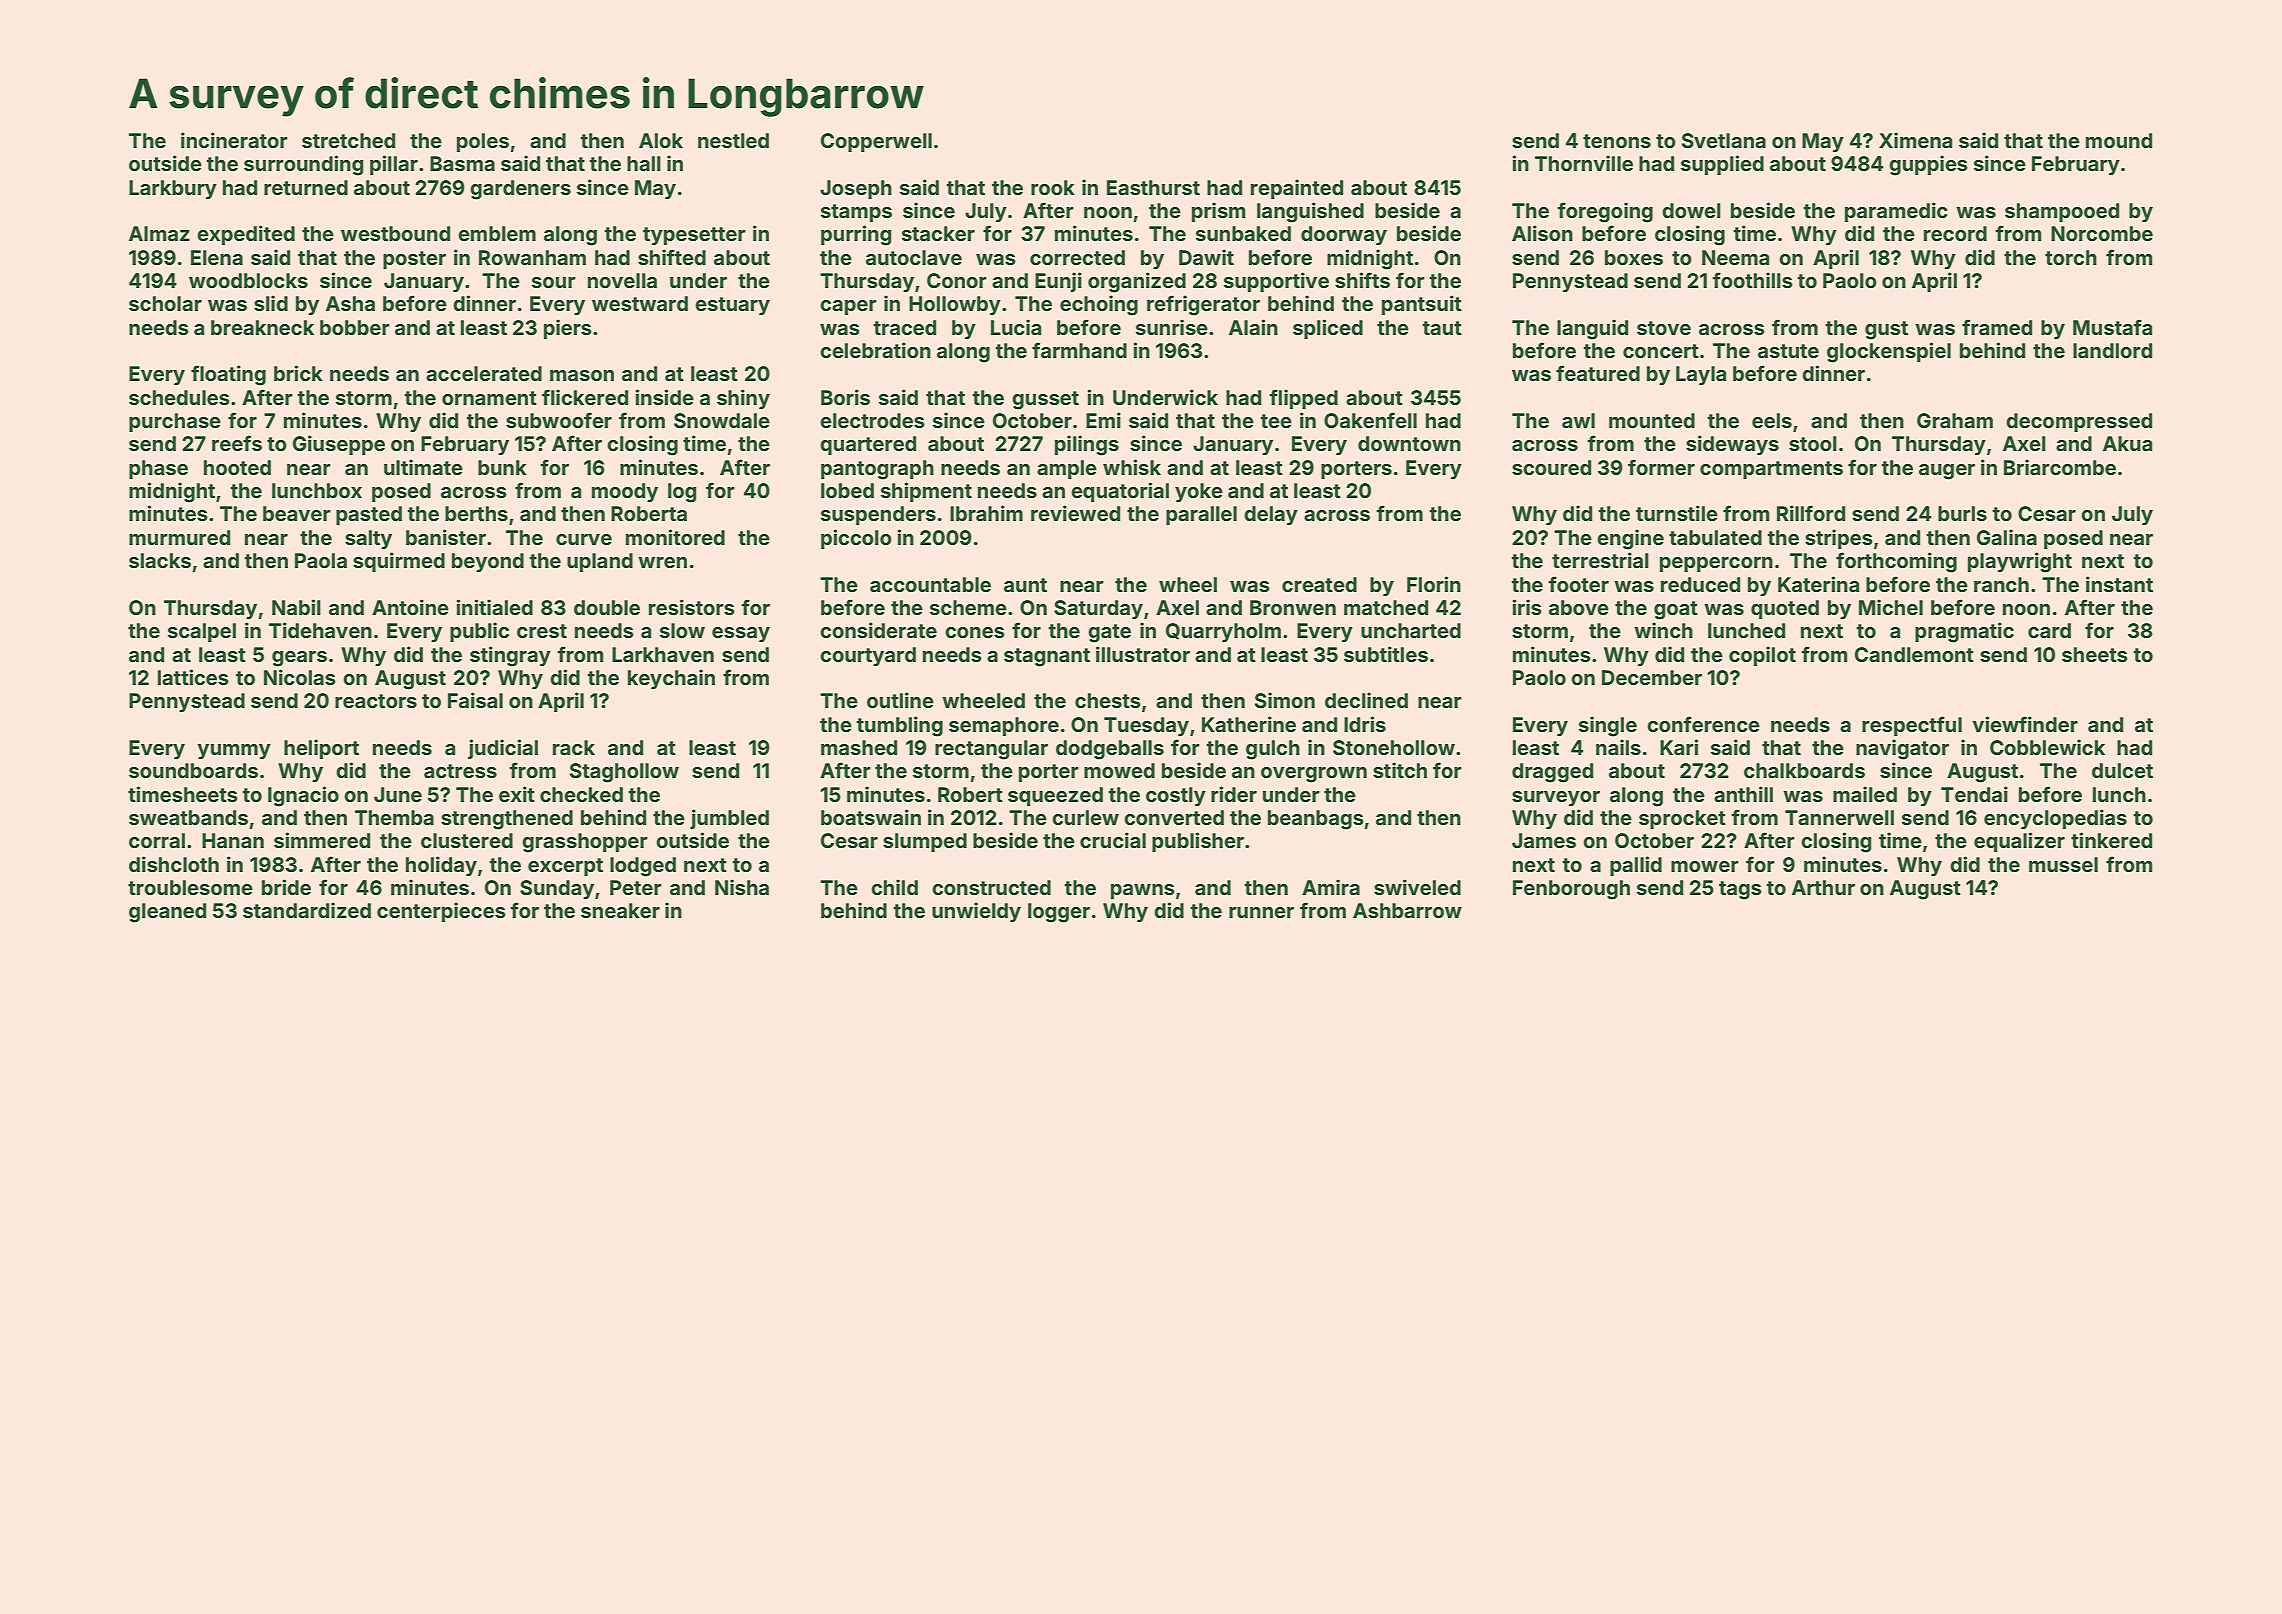 The height and width of the document is (1614, 2282). What do you see at coordinates (1271, 515) in the document?
I see `delay` at bounding box center [1271, 515].
